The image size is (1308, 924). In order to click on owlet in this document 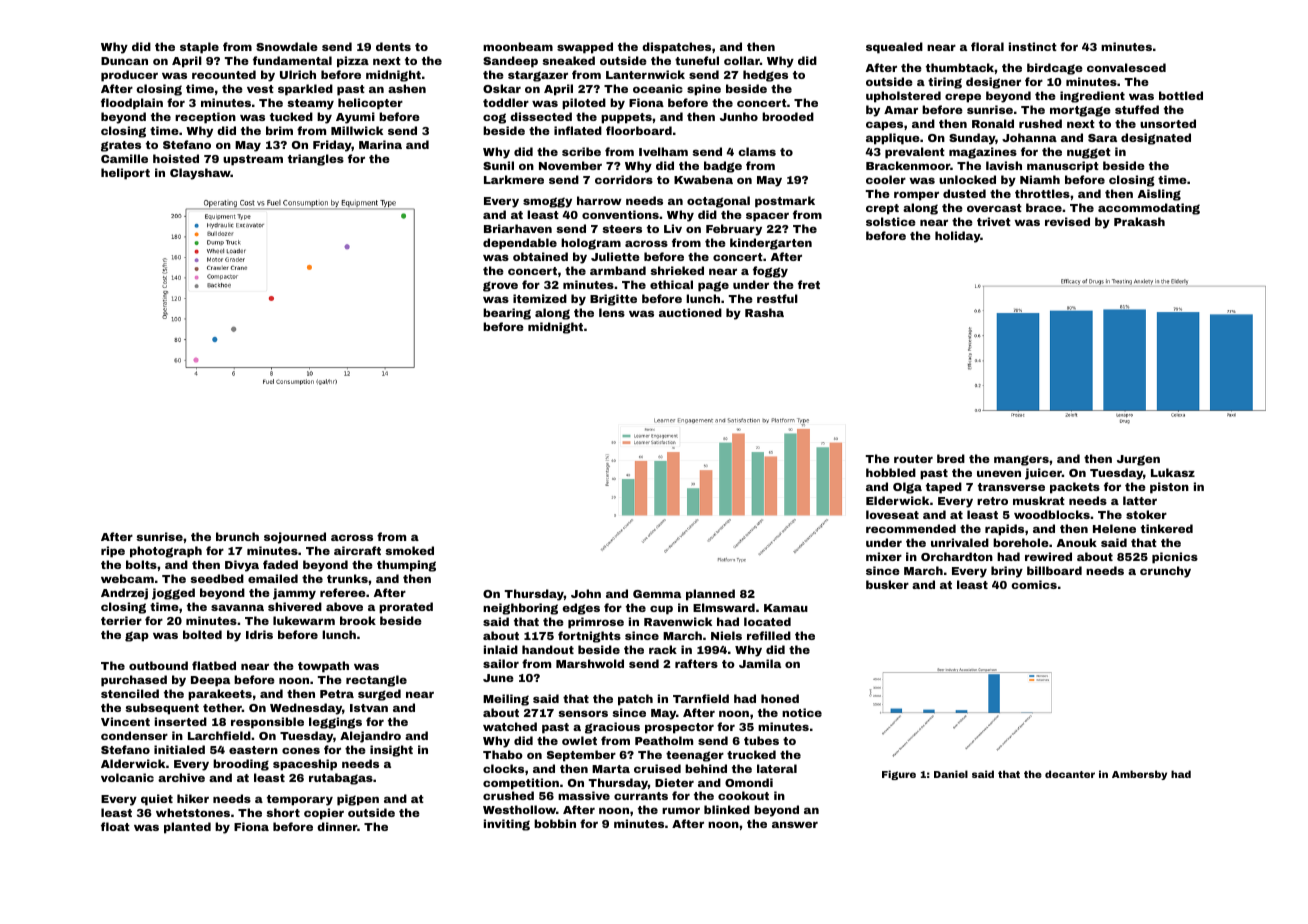, I will do `click(579, 740)`.
